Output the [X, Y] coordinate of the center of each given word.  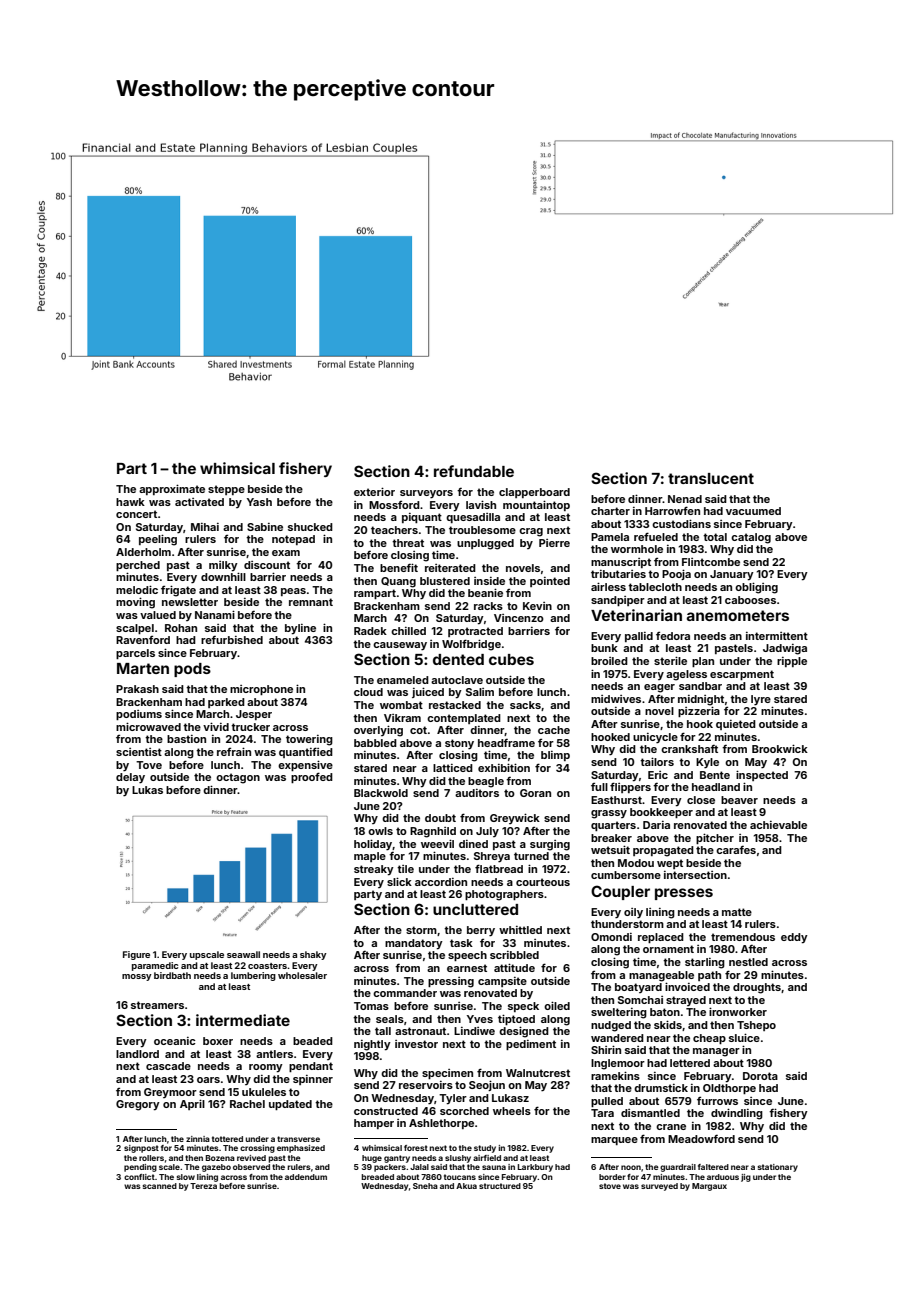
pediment [531, 1045]
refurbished [232, 639]
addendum [306, 1177]
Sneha [425, 1186]
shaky [313, 955]
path [709, 976]
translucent [711, 478]
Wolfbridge [471, 645]
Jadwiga [785, 649]
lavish [481, 504]
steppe [226, 490]
